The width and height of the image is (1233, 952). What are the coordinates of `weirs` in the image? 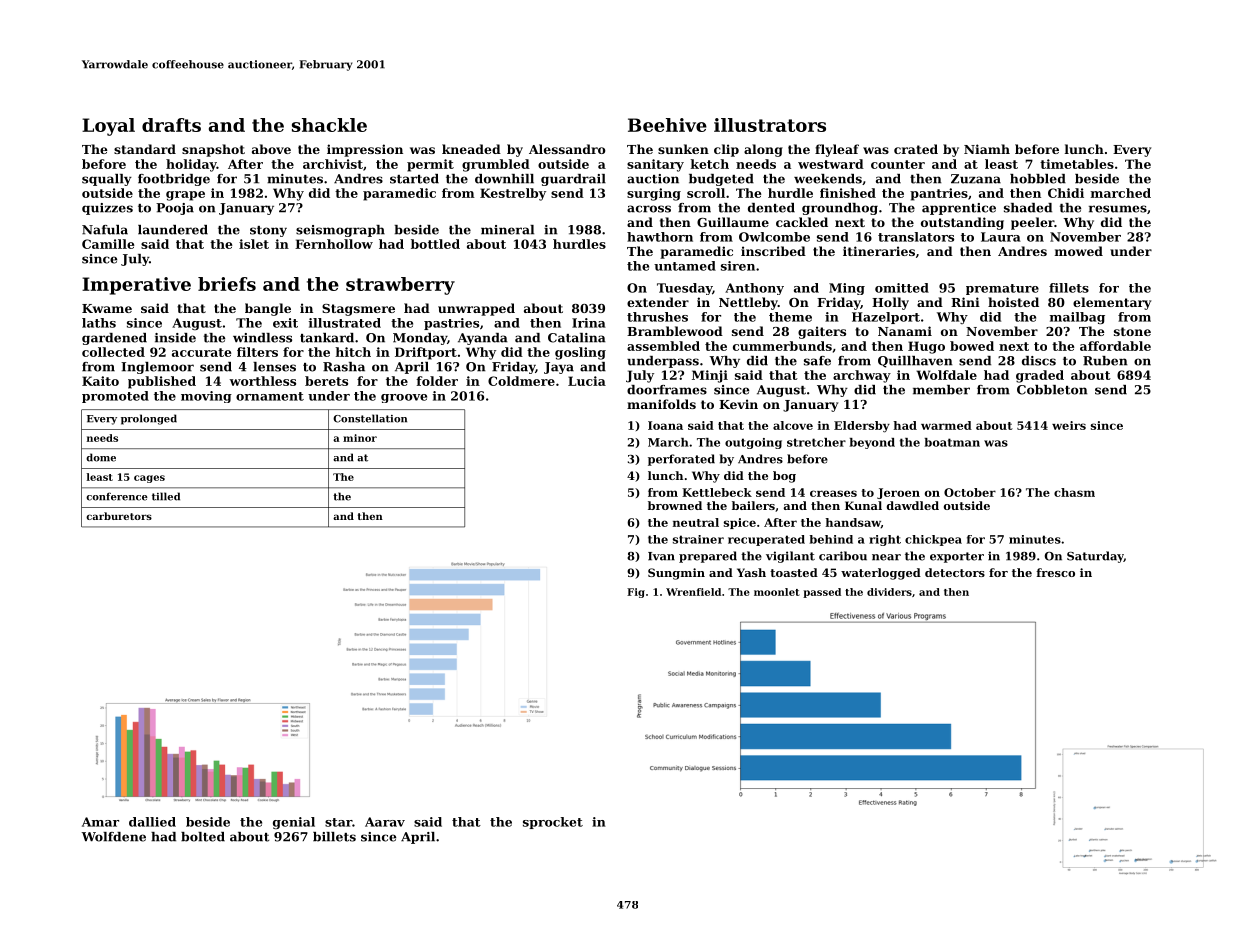 It's located at (1069, 425).
